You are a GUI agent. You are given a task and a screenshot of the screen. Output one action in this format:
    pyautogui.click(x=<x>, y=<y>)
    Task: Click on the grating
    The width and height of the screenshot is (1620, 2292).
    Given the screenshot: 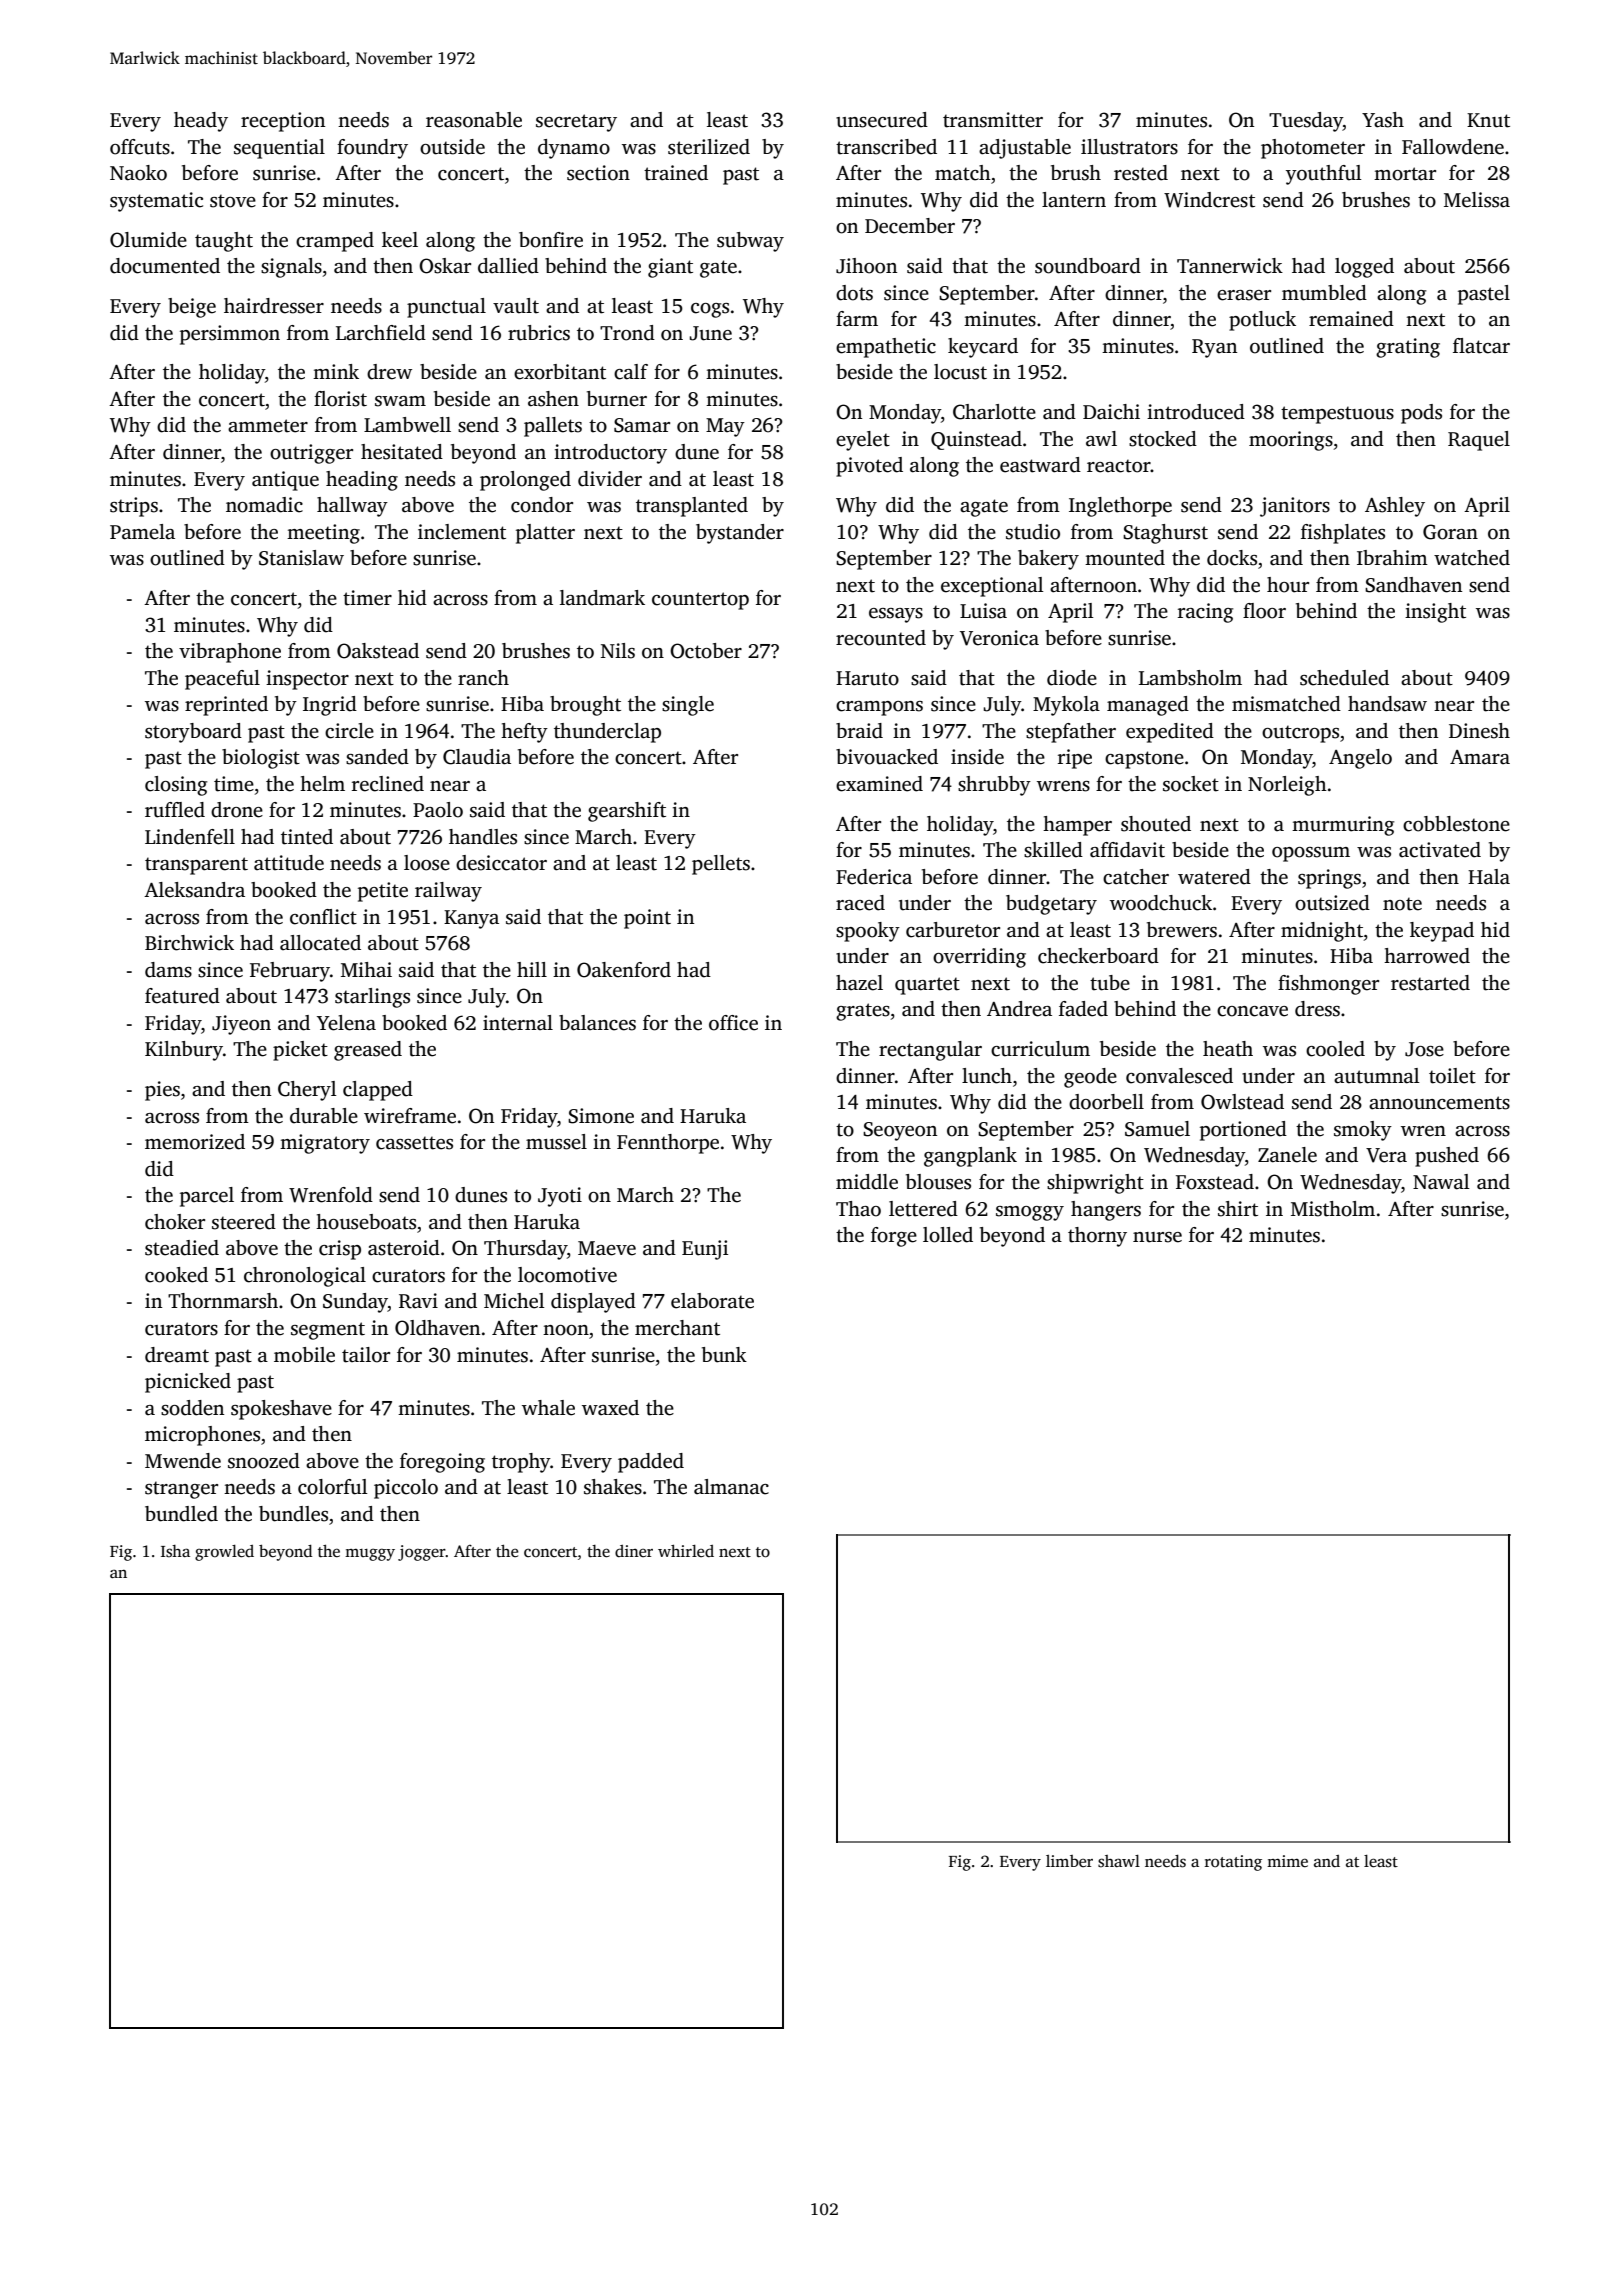 What is the action you would take?
    pyautogui.click(x=1408, y=348)
